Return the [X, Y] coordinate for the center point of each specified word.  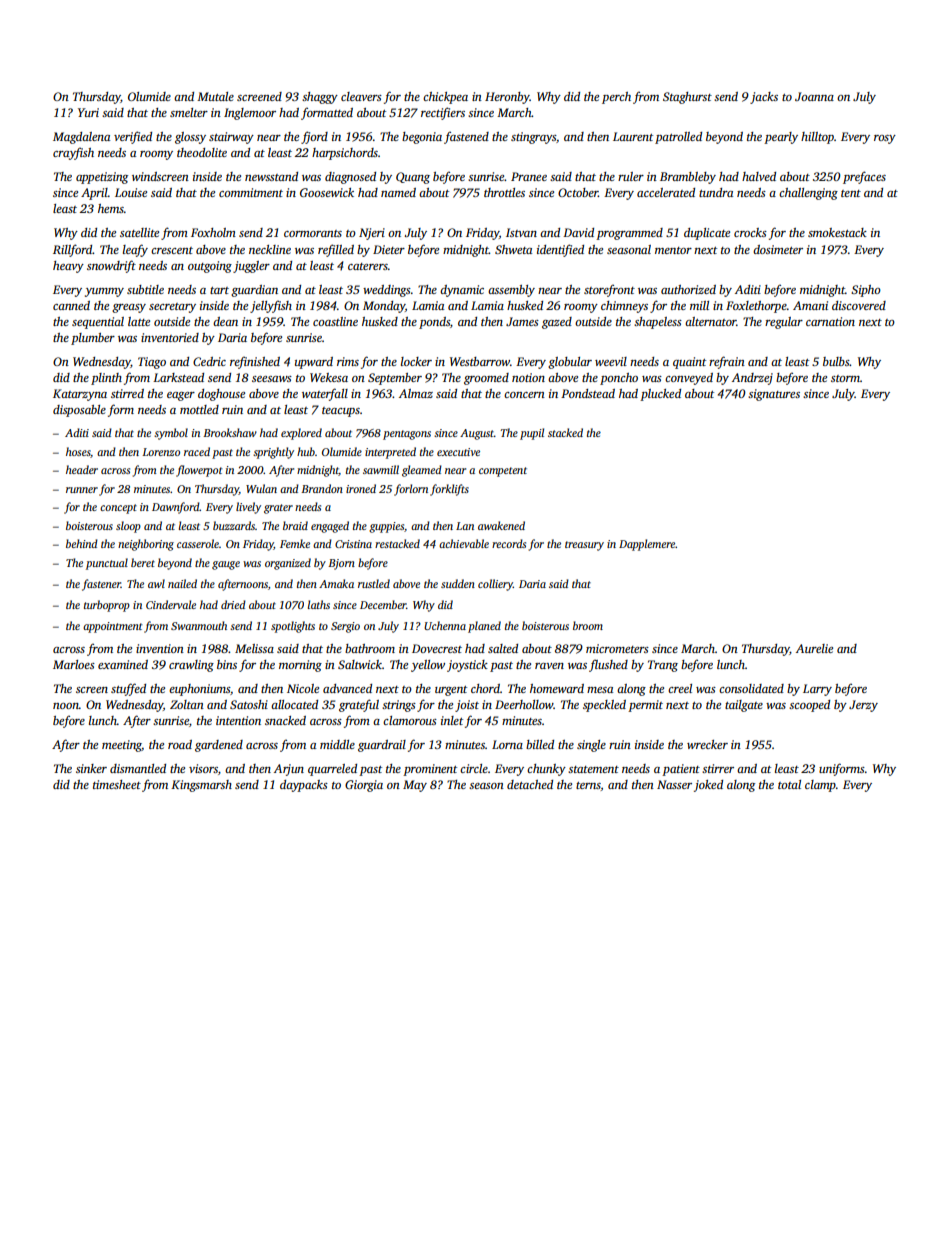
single [591, 746]
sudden [458, 583]
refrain [727, 362]
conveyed [689, 379]
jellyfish [271, 306]
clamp [820, 786]
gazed [557, 323]
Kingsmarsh [201, 786]
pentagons [407, 435]
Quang [413, 178]
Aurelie [814, 648]
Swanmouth [199, 625]
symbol [171, 434]
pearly [781, 138]
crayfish [73, 153]
